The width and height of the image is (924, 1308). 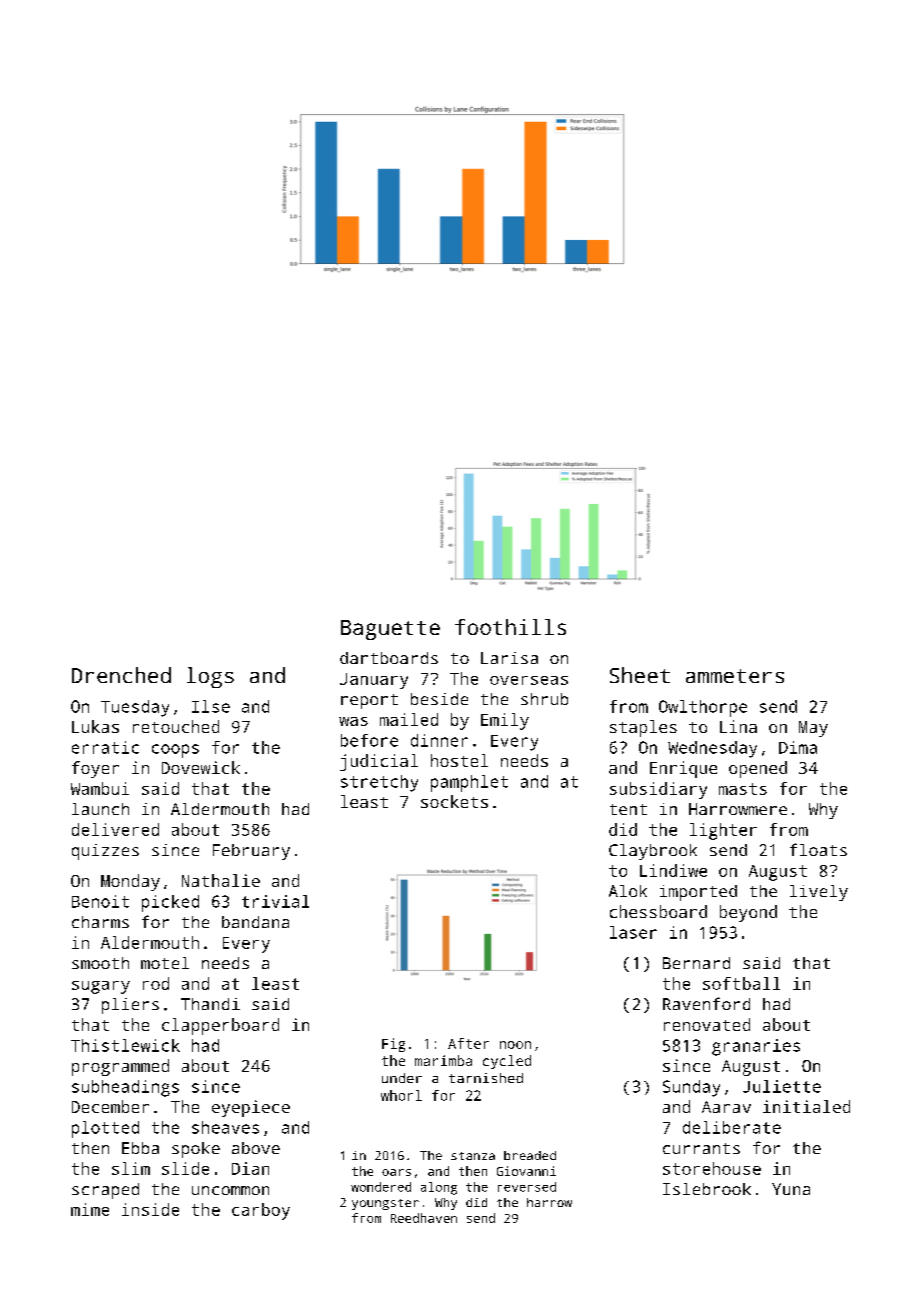 I want to click on Alok, so click(x=628, y=891).
